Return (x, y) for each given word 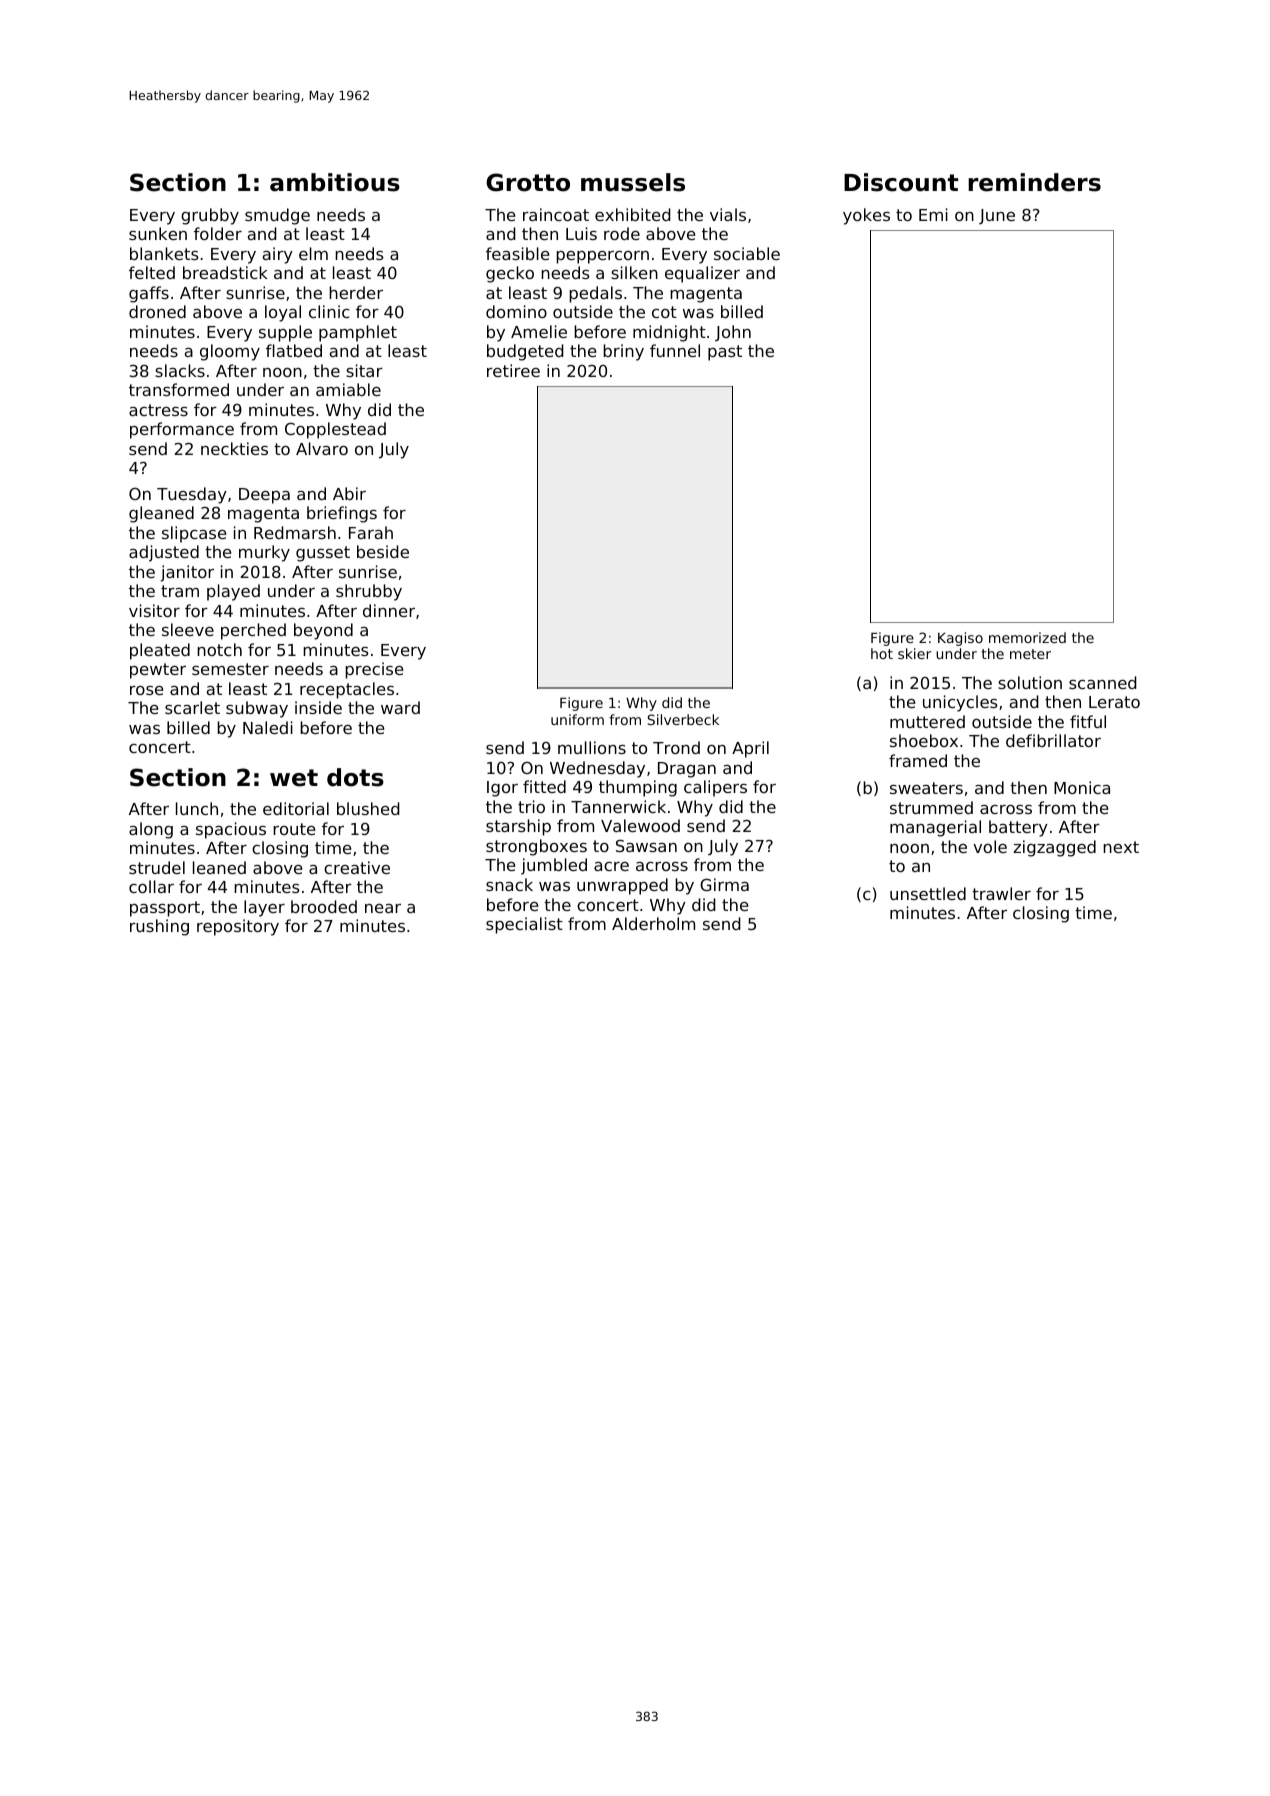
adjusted (164, 553)
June (997, 217)
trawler (1001, 893)
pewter (158, 671)
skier (914, 653)
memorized (1027, 637)
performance (182, 430)
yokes (866, 216)
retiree (513, 370)
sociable (747, 253)
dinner (389, 610)
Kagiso (960, 639)
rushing (159, 927)
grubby (210, 216)
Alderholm (653, 923)
